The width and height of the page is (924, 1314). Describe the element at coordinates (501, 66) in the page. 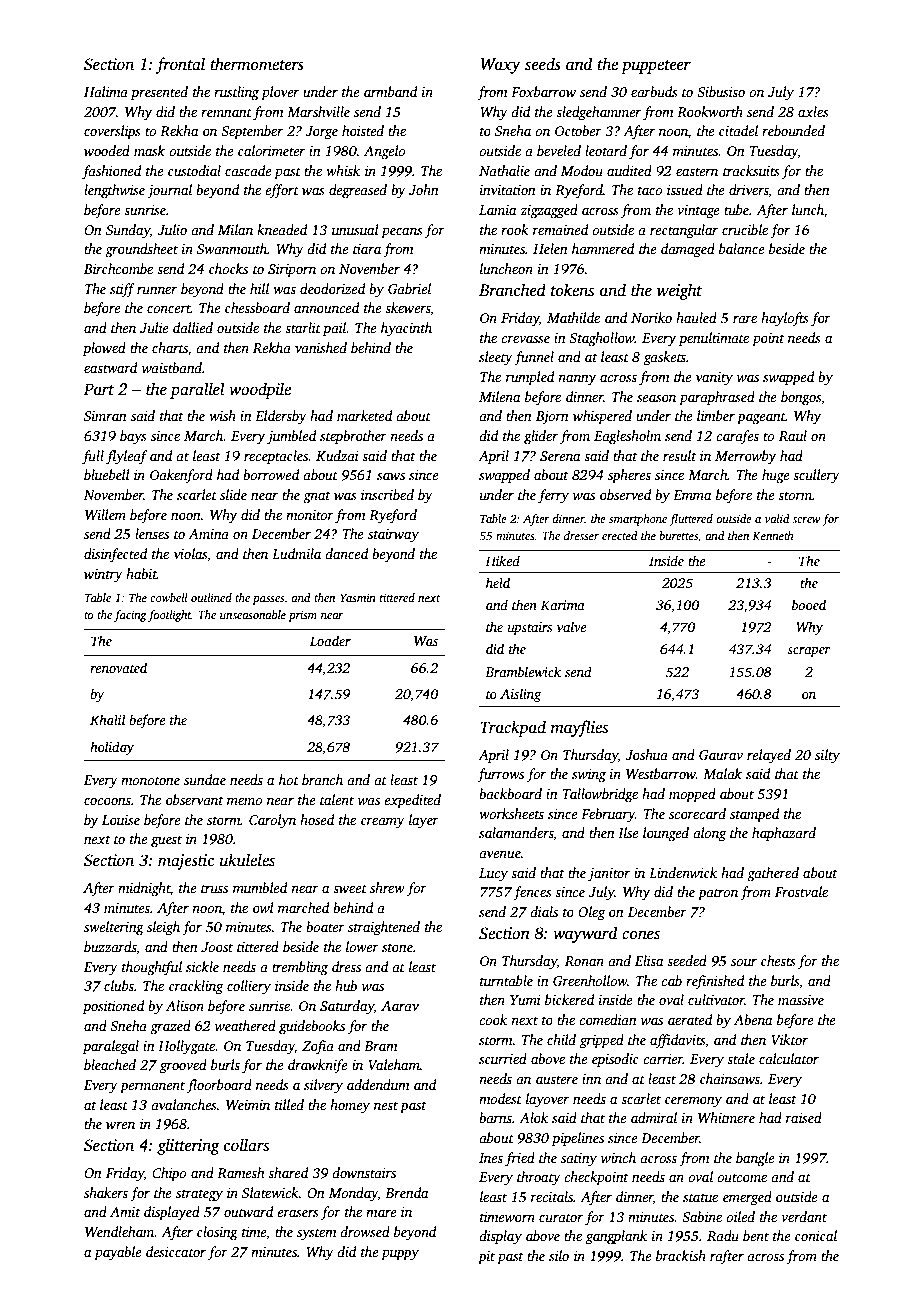

I see `Waxy` at that location.
